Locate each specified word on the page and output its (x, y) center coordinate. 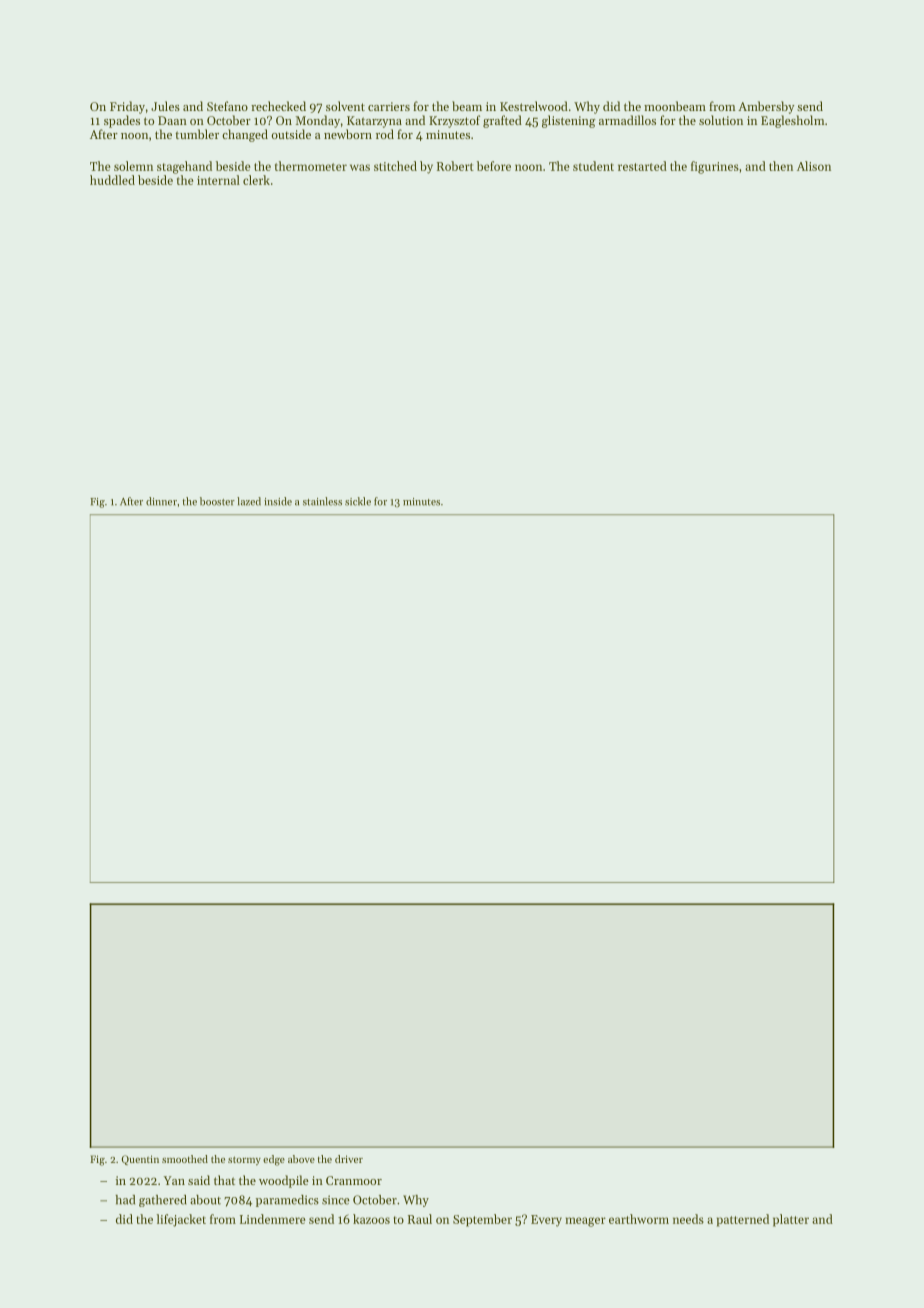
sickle (358, 501)
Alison (814, 166)
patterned (743, 1220)
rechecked (278, 106)
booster (217, 501)
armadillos (627, 120)
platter (791, 1220)
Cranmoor (354, 1180)
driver (349, 1159)
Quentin (140, 1160)
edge (274, 1160)
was (360, 167)
